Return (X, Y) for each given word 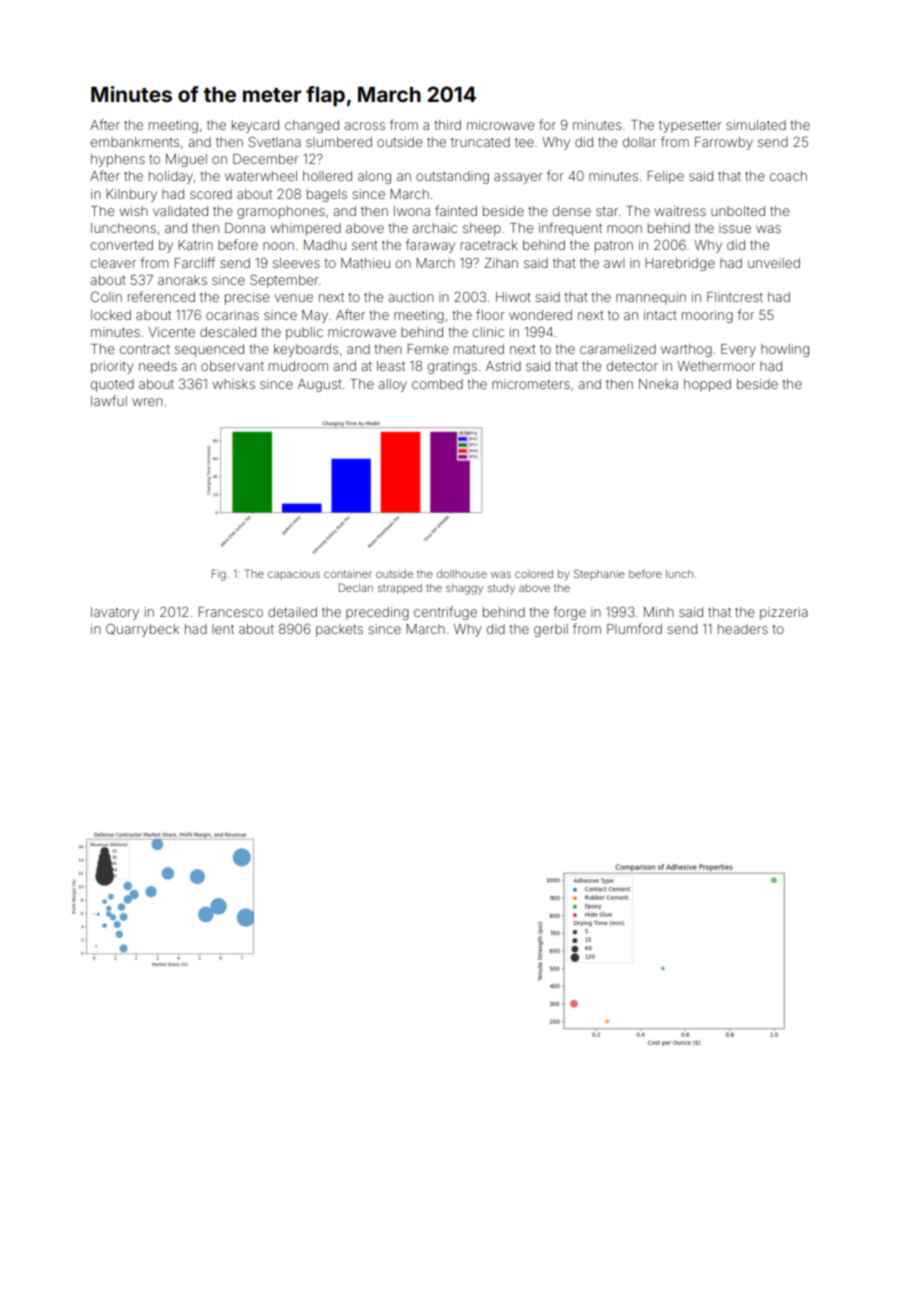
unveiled (774, 263)
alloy (392, 385)
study (501, 589)
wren (147, 402)
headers (743, 629)
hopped (707, 385)
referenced (161, 296)
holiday (171, 177)
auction (411, 297)
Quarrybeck (142, 630)
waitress (680, 211)
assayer (518, 178)
